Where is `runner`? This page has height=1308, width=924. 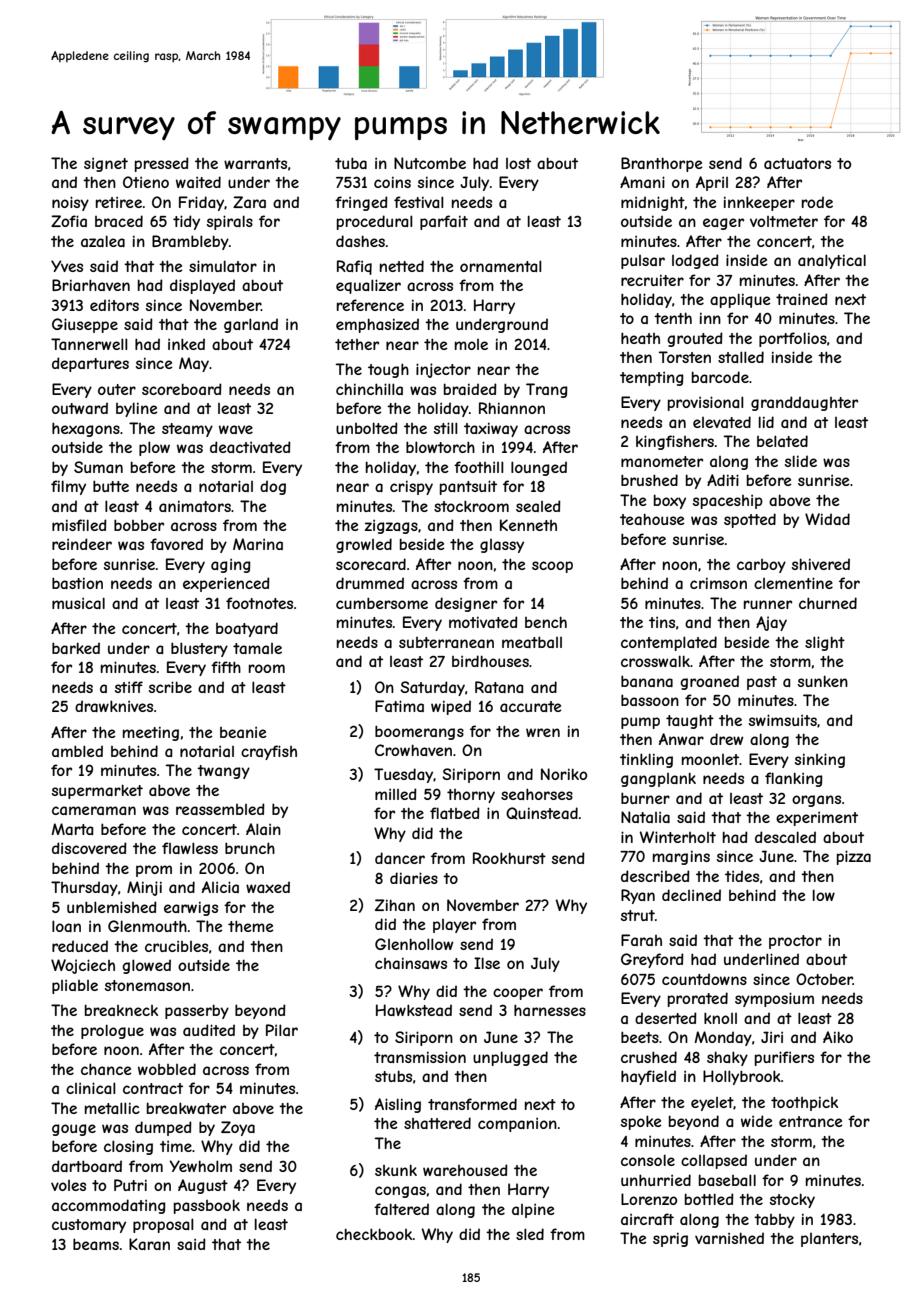 runner is located at coordinates (768, 604).
